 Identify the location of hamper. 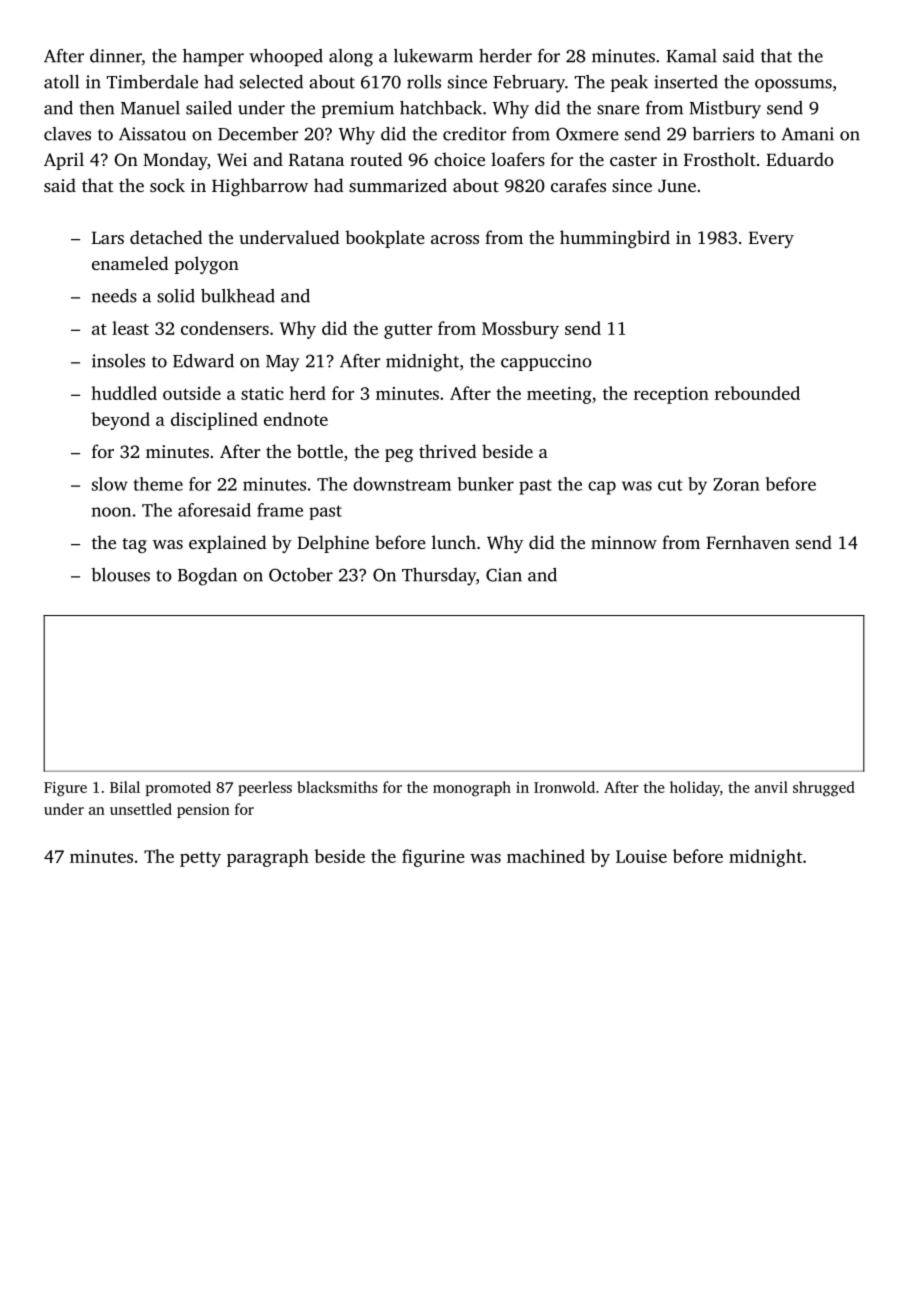
(213, 57).
